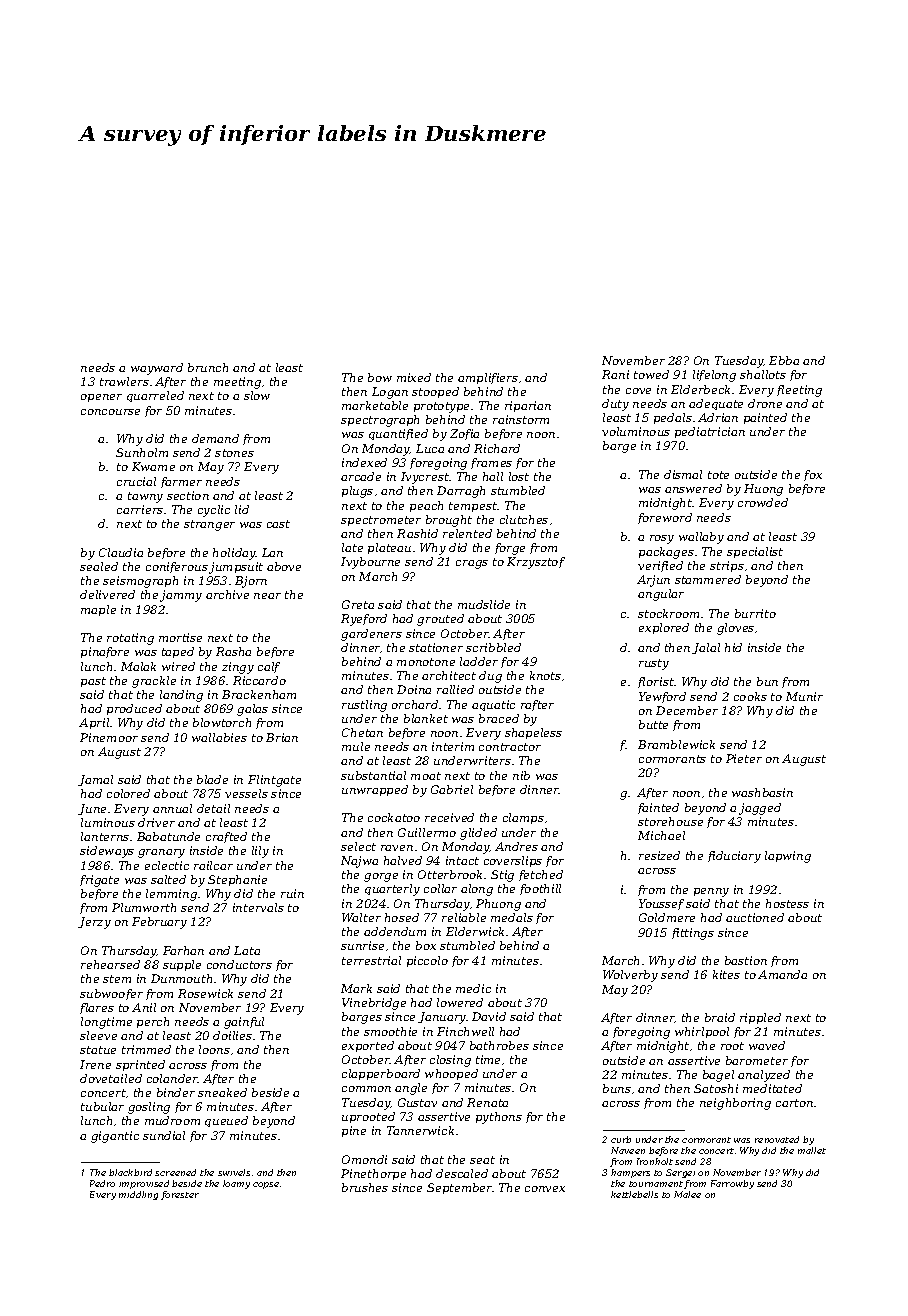  What do you see at coordinates (512, 917) in the screenshot?
I see `medals` at bounding box center [512, 917].
